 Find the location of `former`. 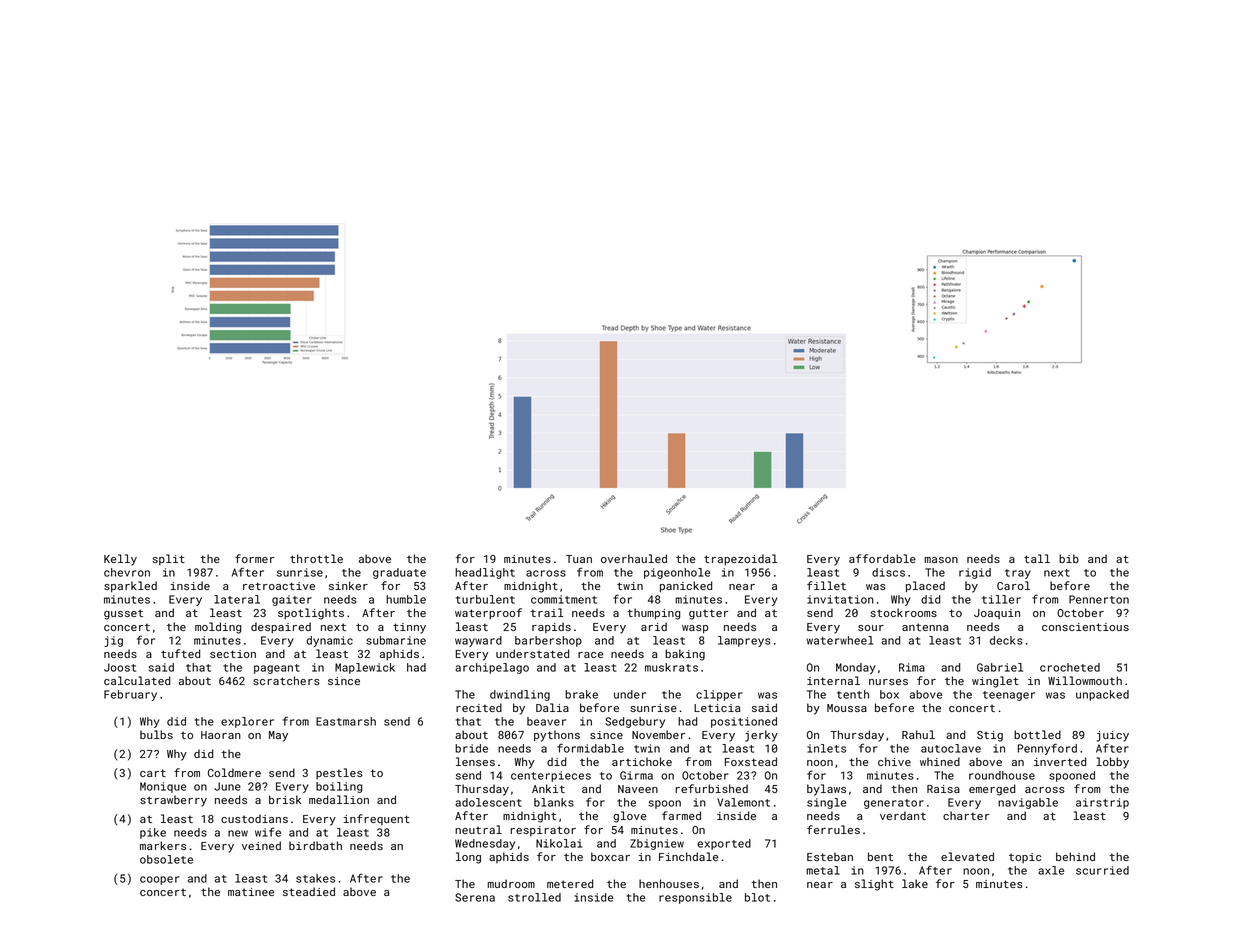

former is located at coordinates (254, 558).
